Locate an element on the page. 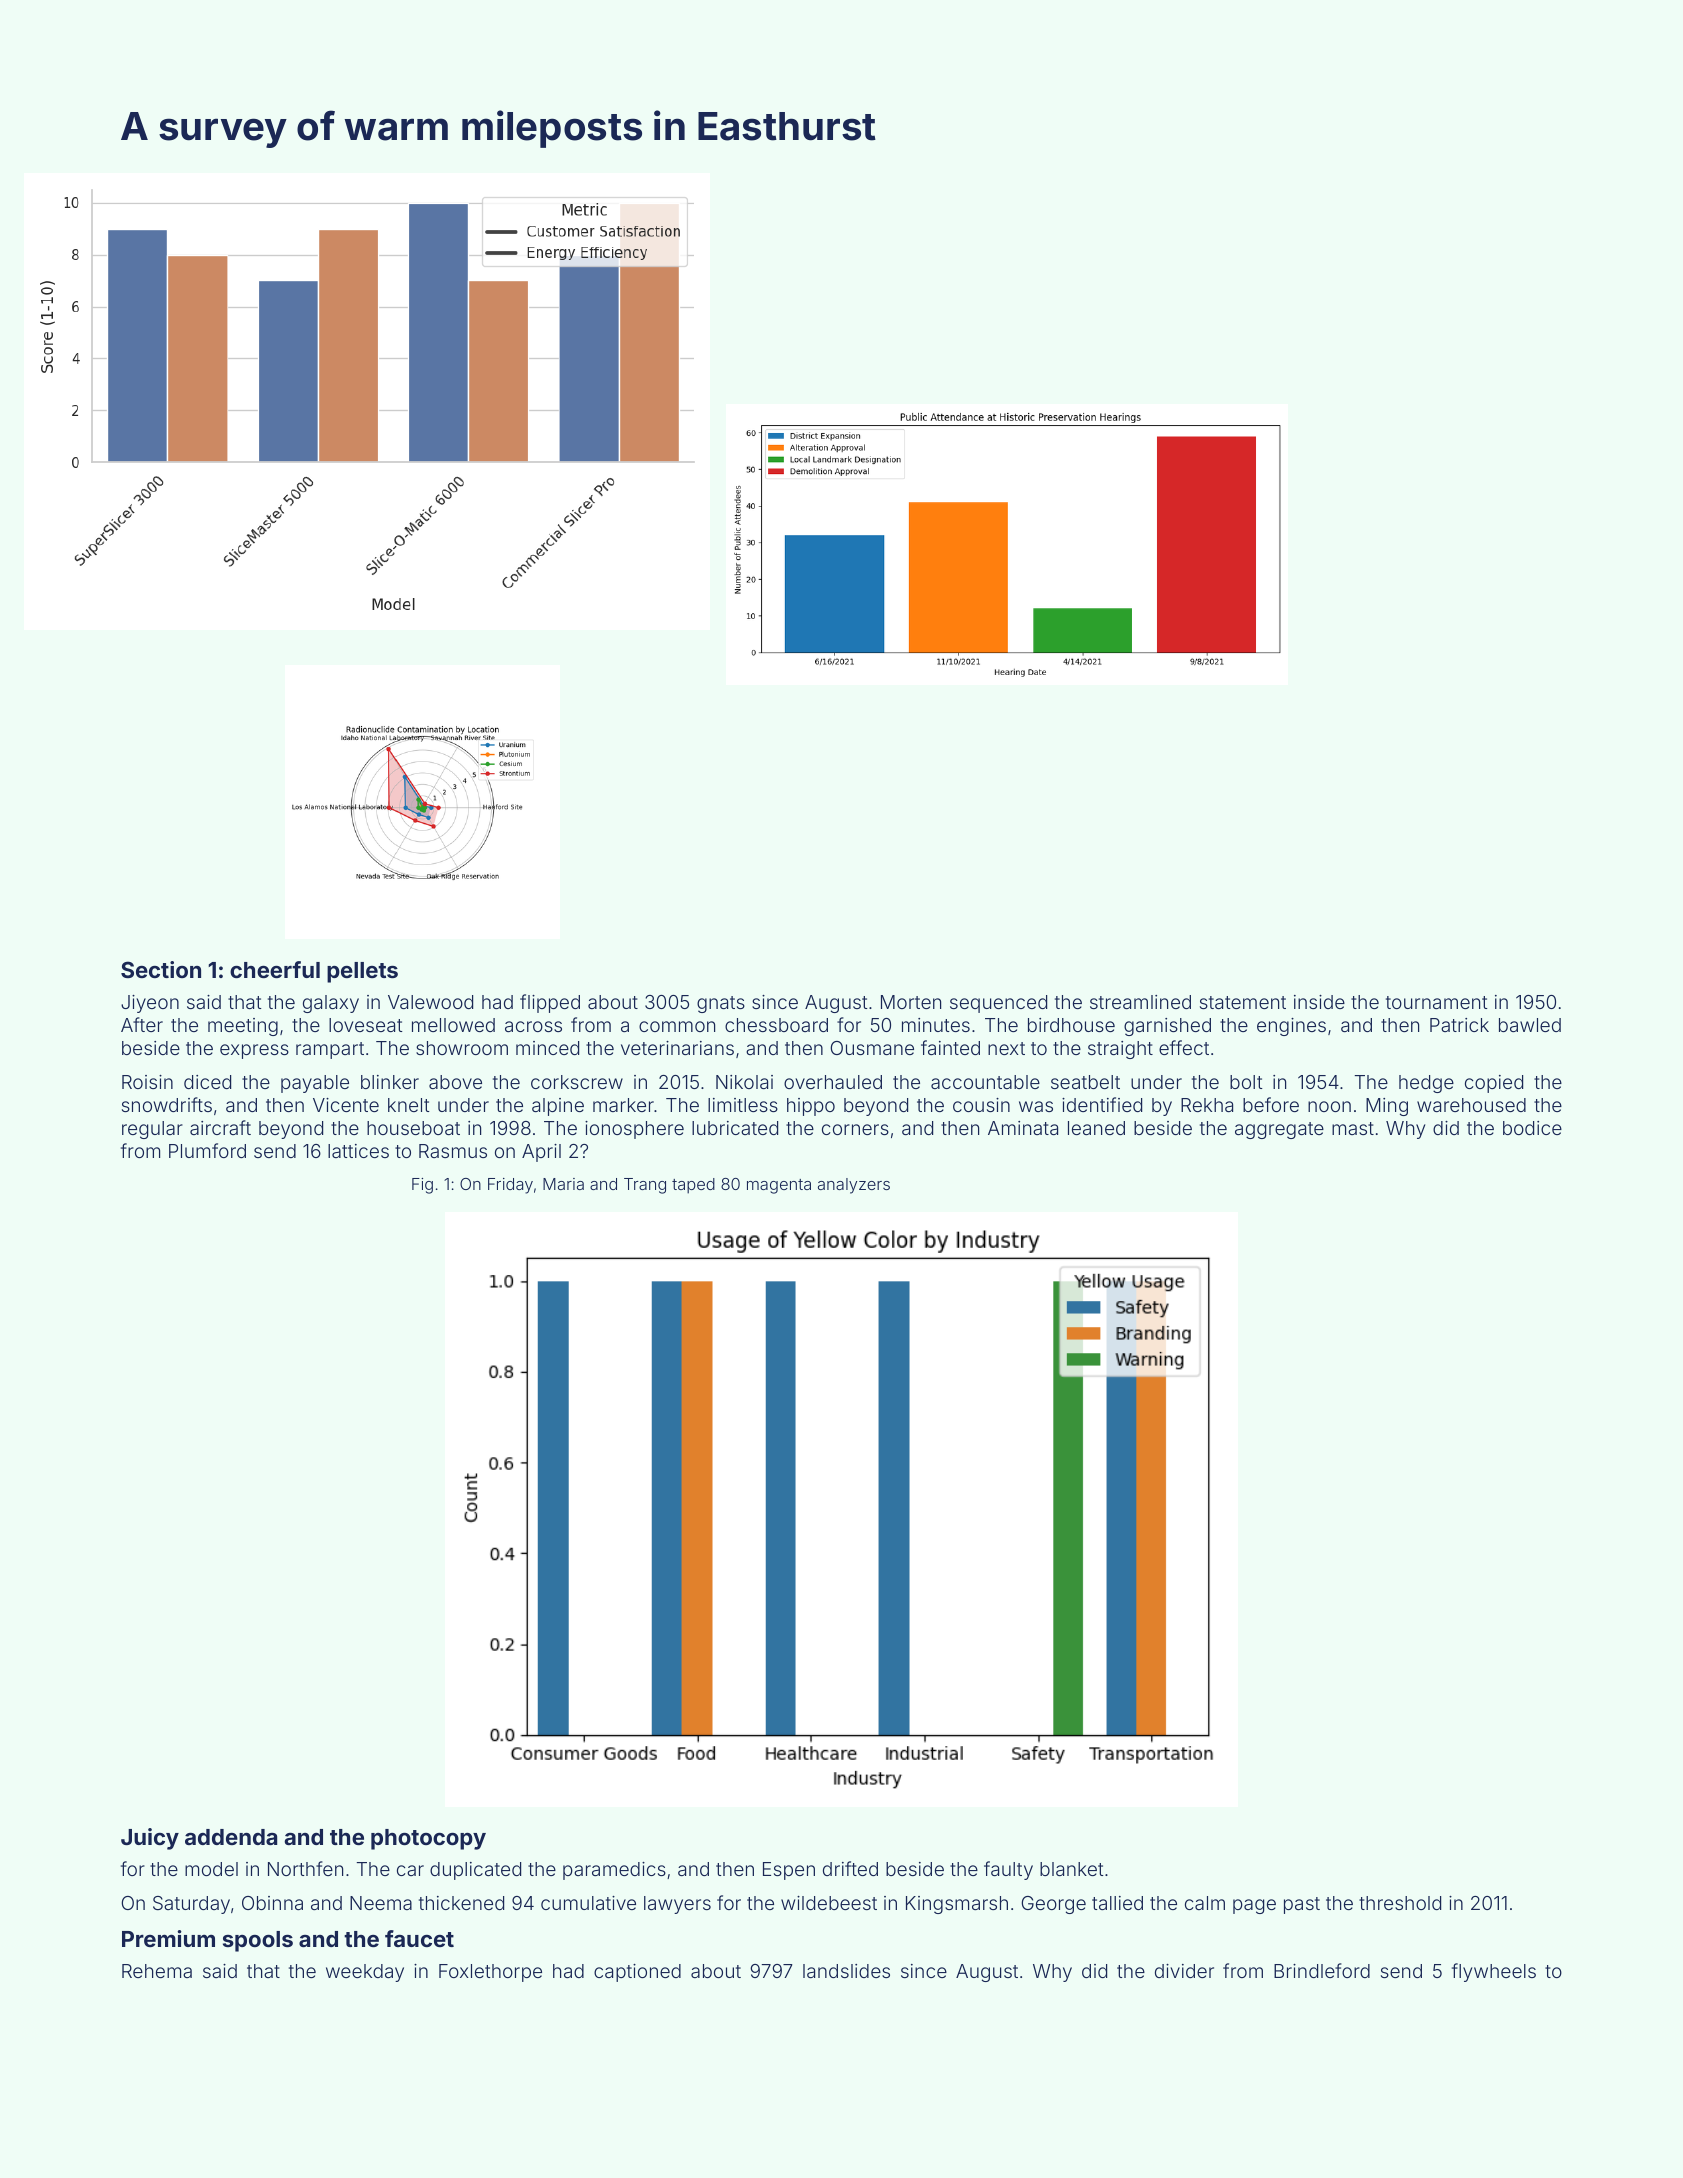 This page has width=1683, height=2178. sequenced is located at coordinates (998, 1004).
